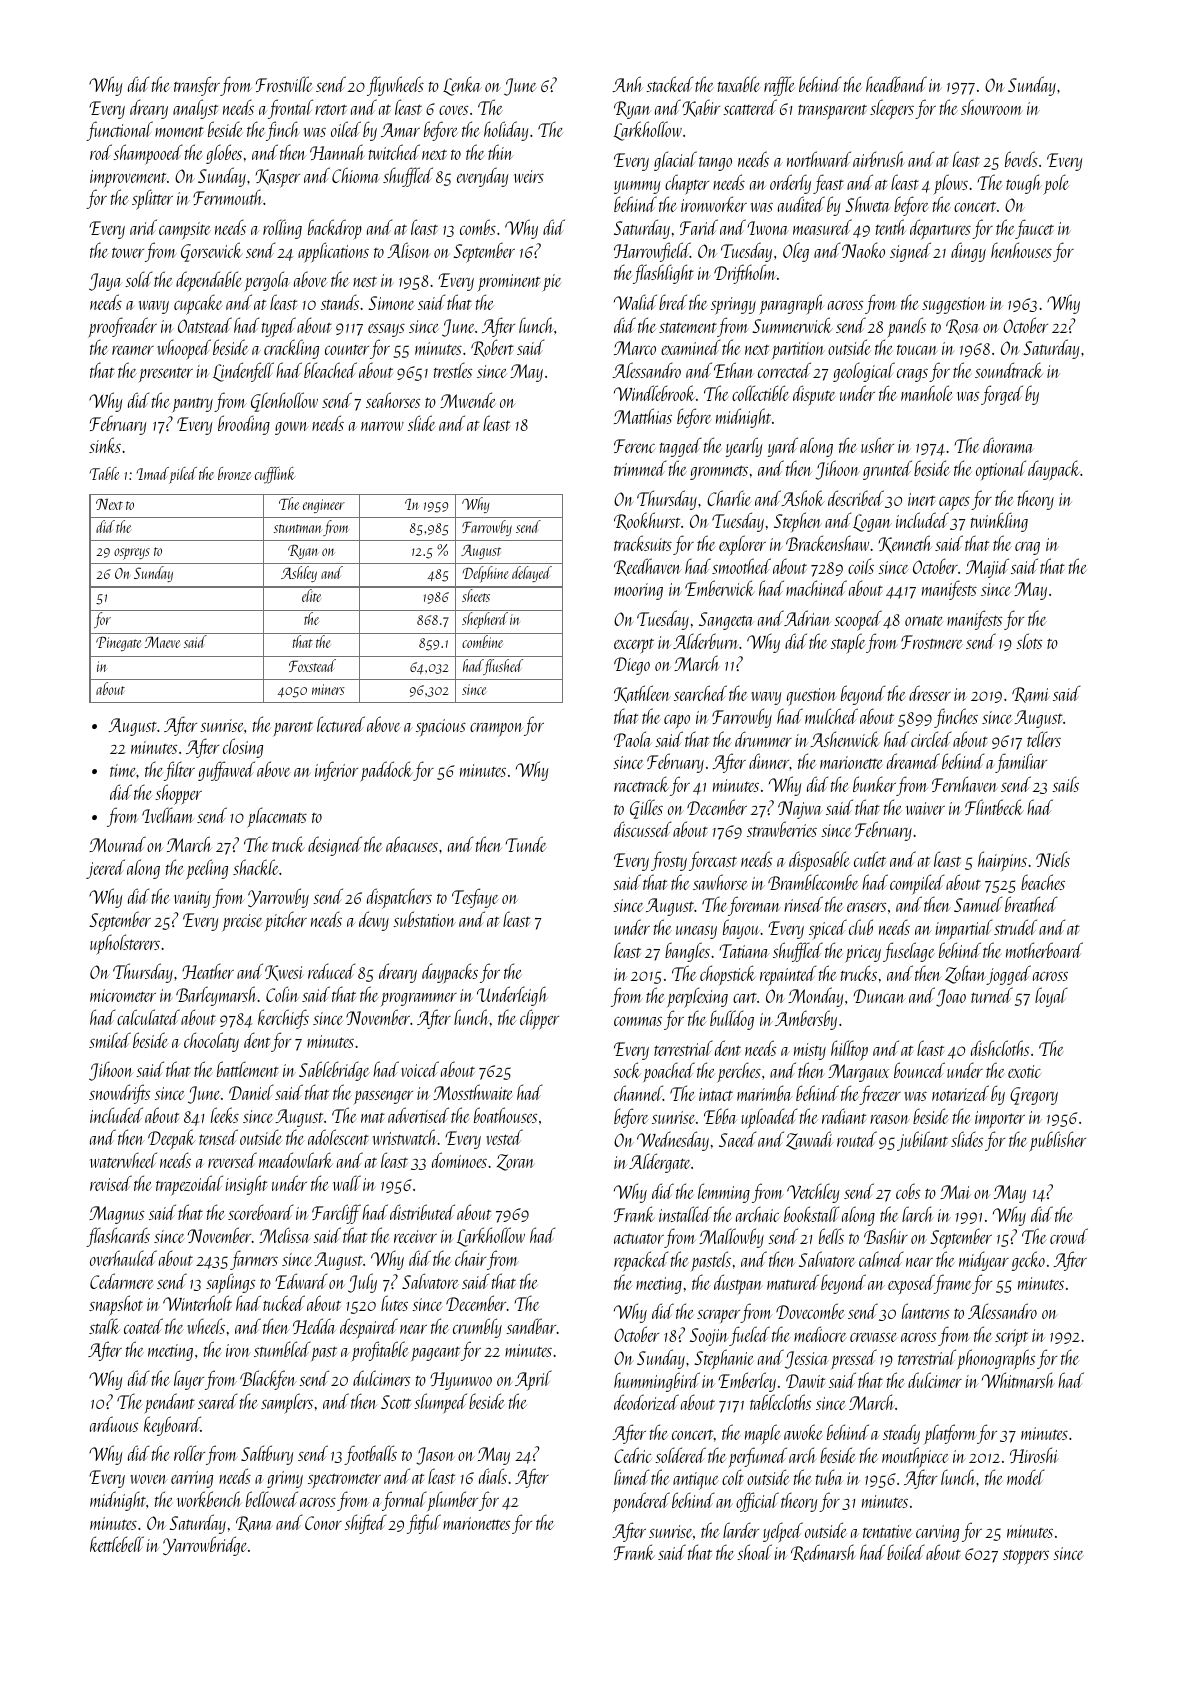 The image size is (1177, 1705). Describe the element at coordinates (492, 348) in the document. I see `Robert` at that location.
